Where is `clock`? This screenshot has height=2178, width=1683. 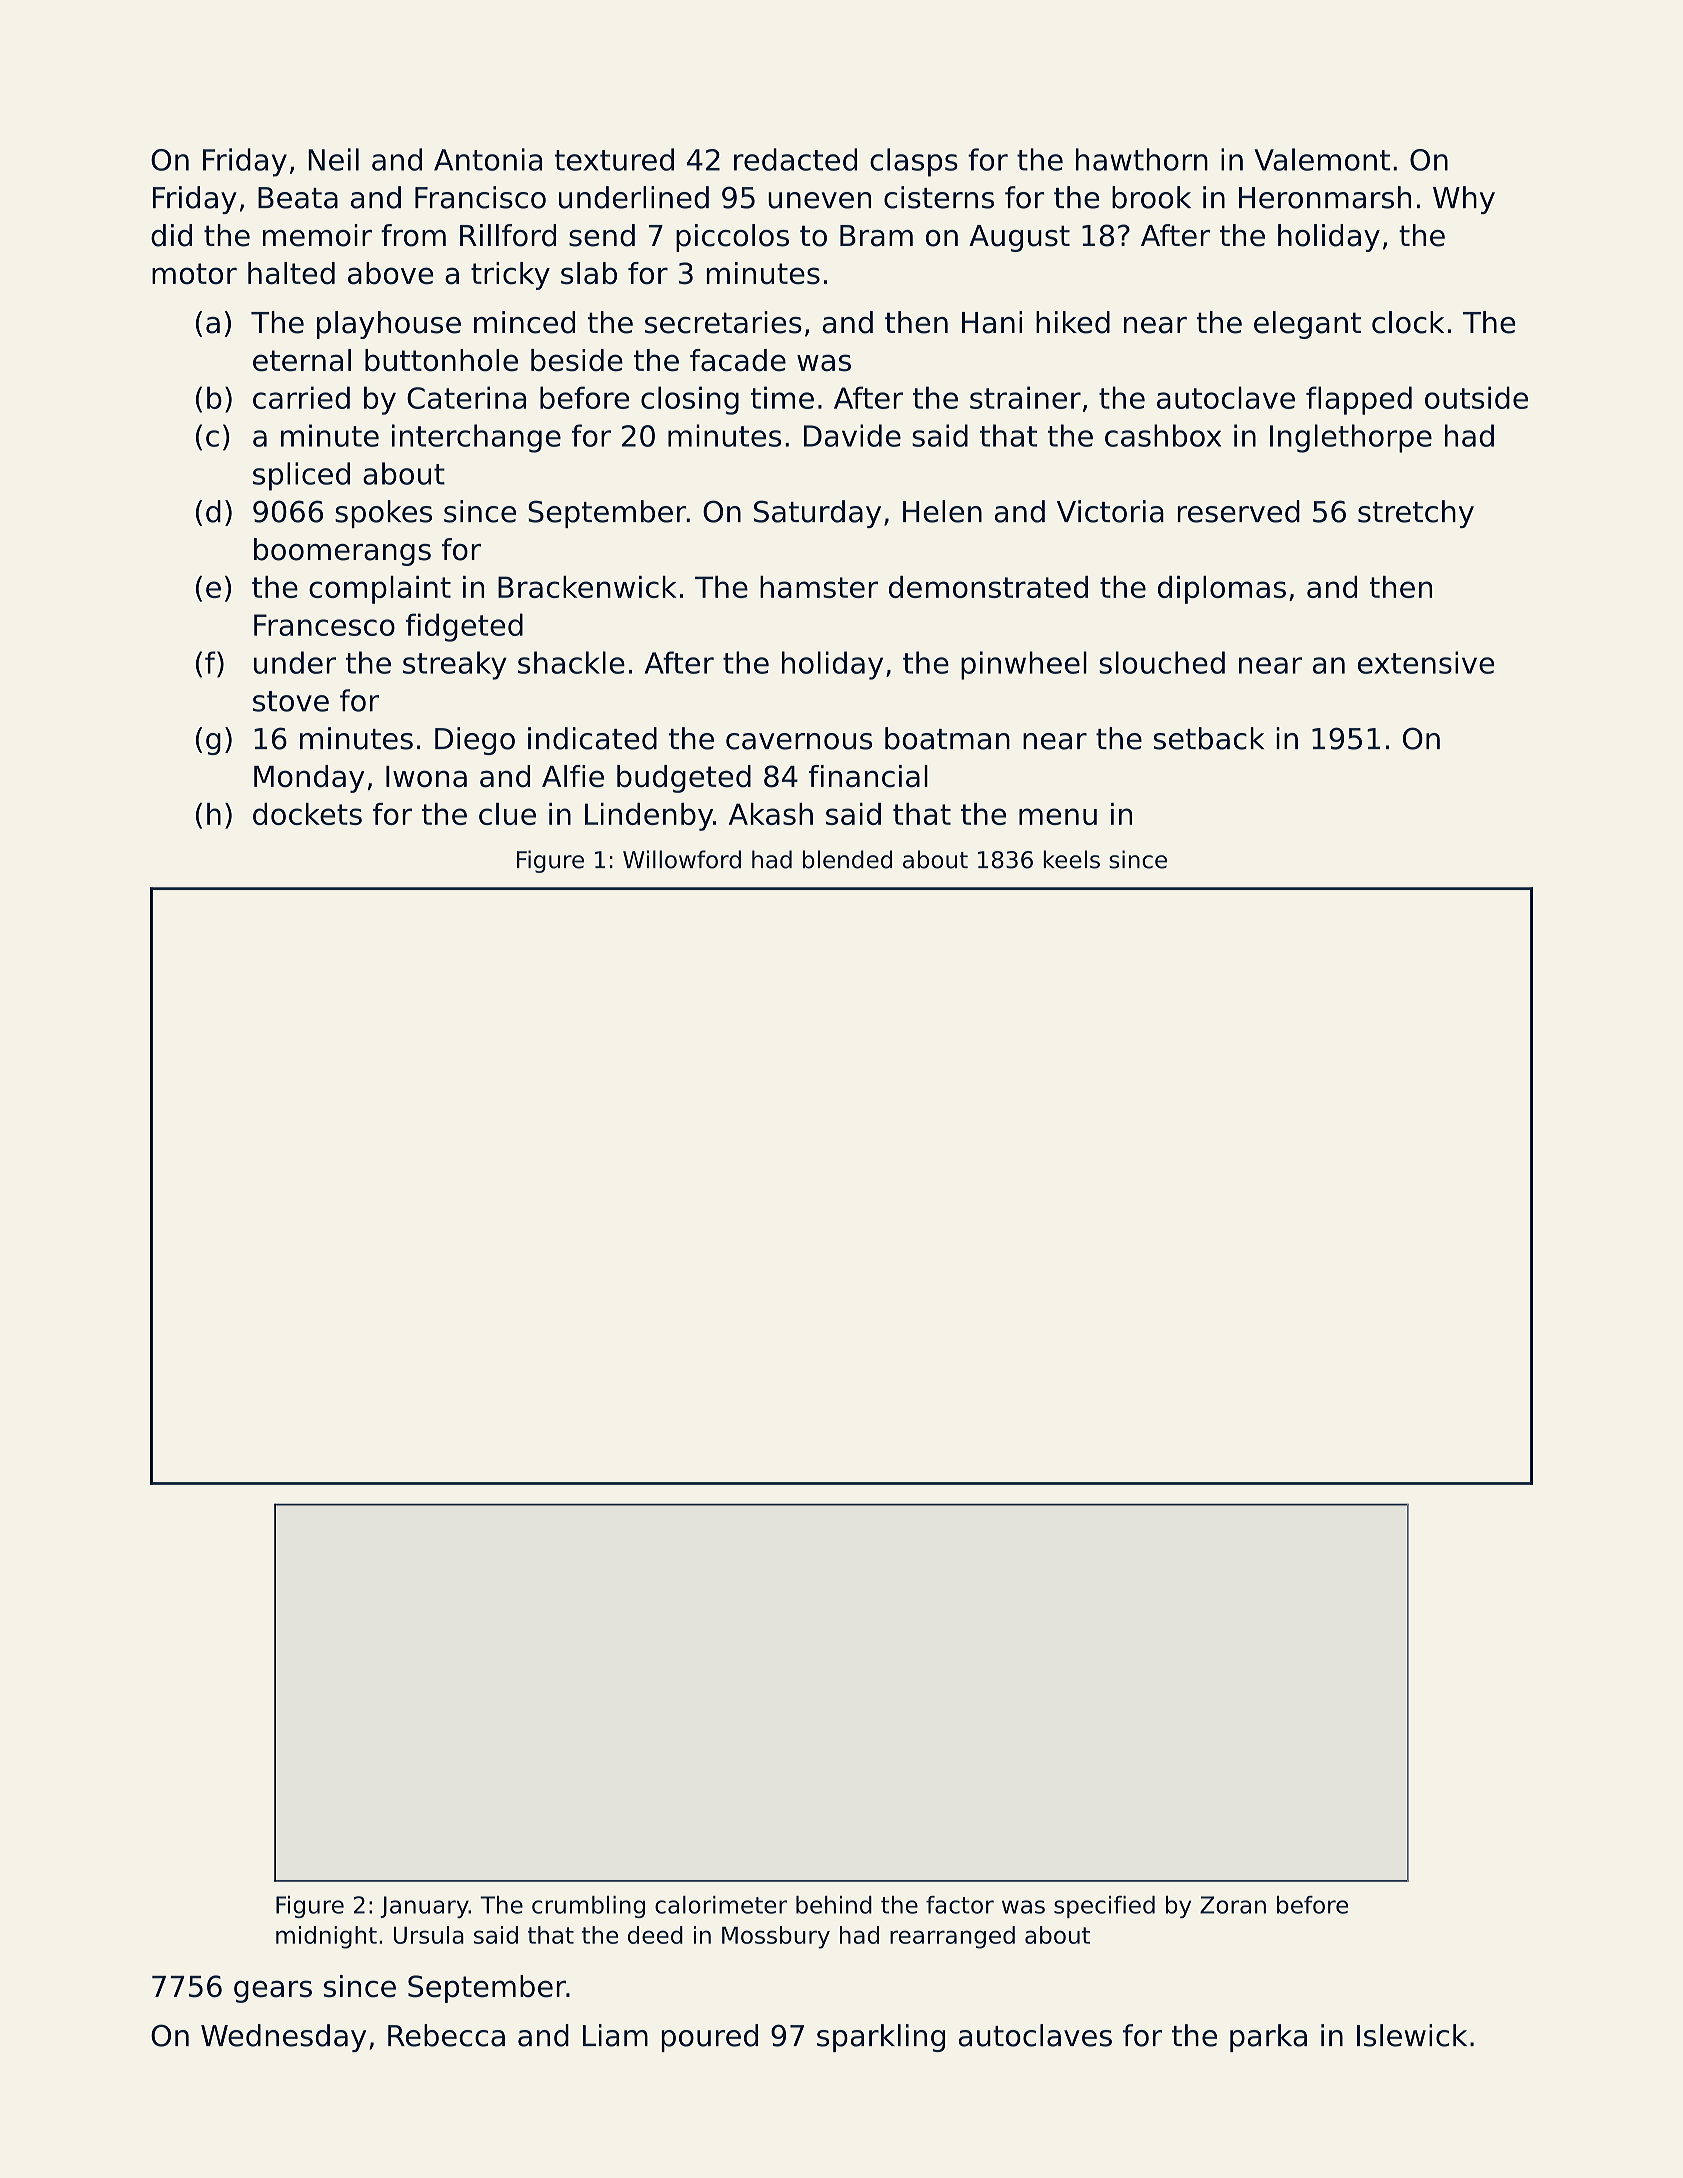
clock is located at coordinates (1408, 322).
